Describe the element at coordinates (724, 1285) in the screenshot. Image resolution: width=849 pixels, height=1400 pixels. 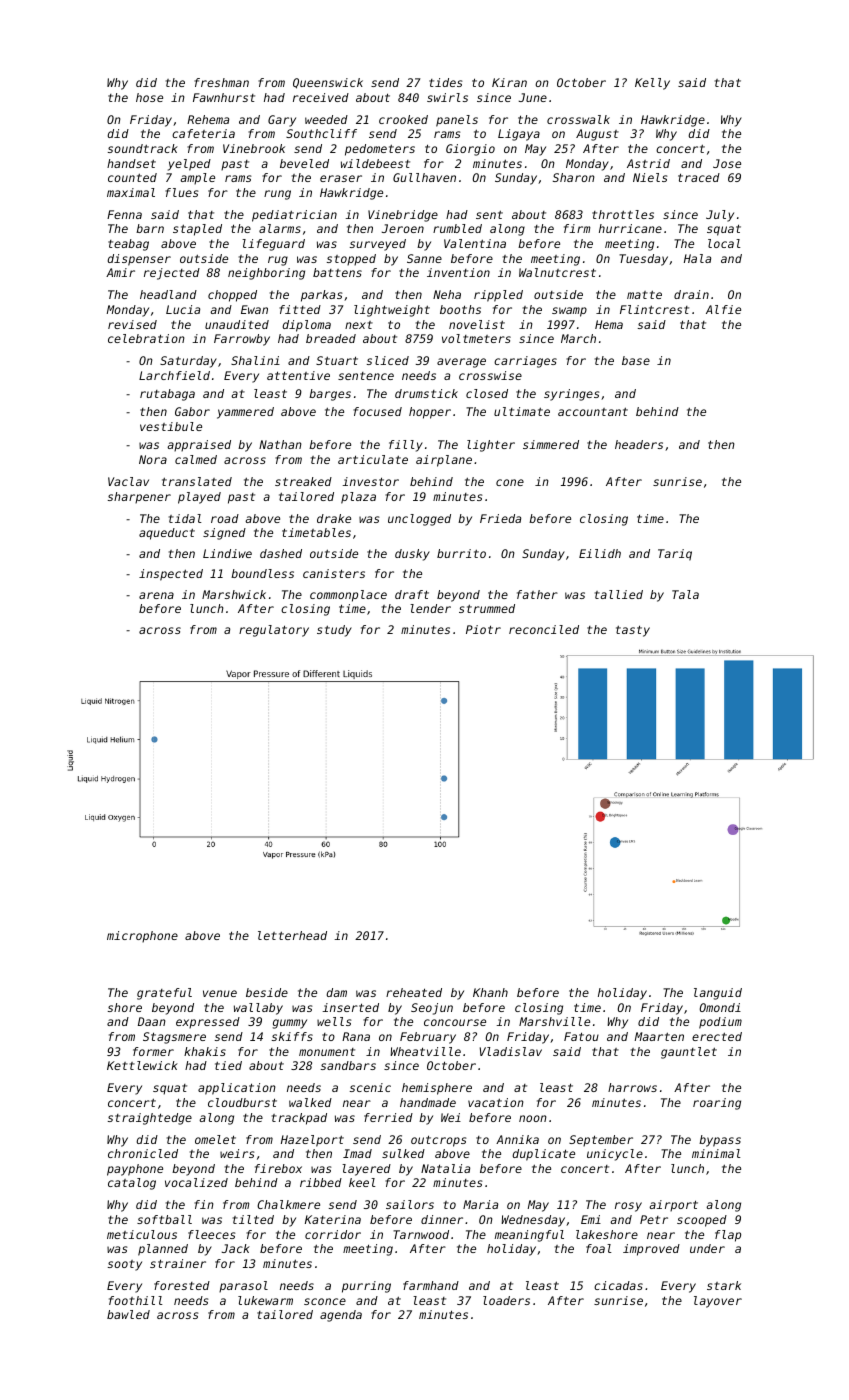
I see `stark` at that location.
